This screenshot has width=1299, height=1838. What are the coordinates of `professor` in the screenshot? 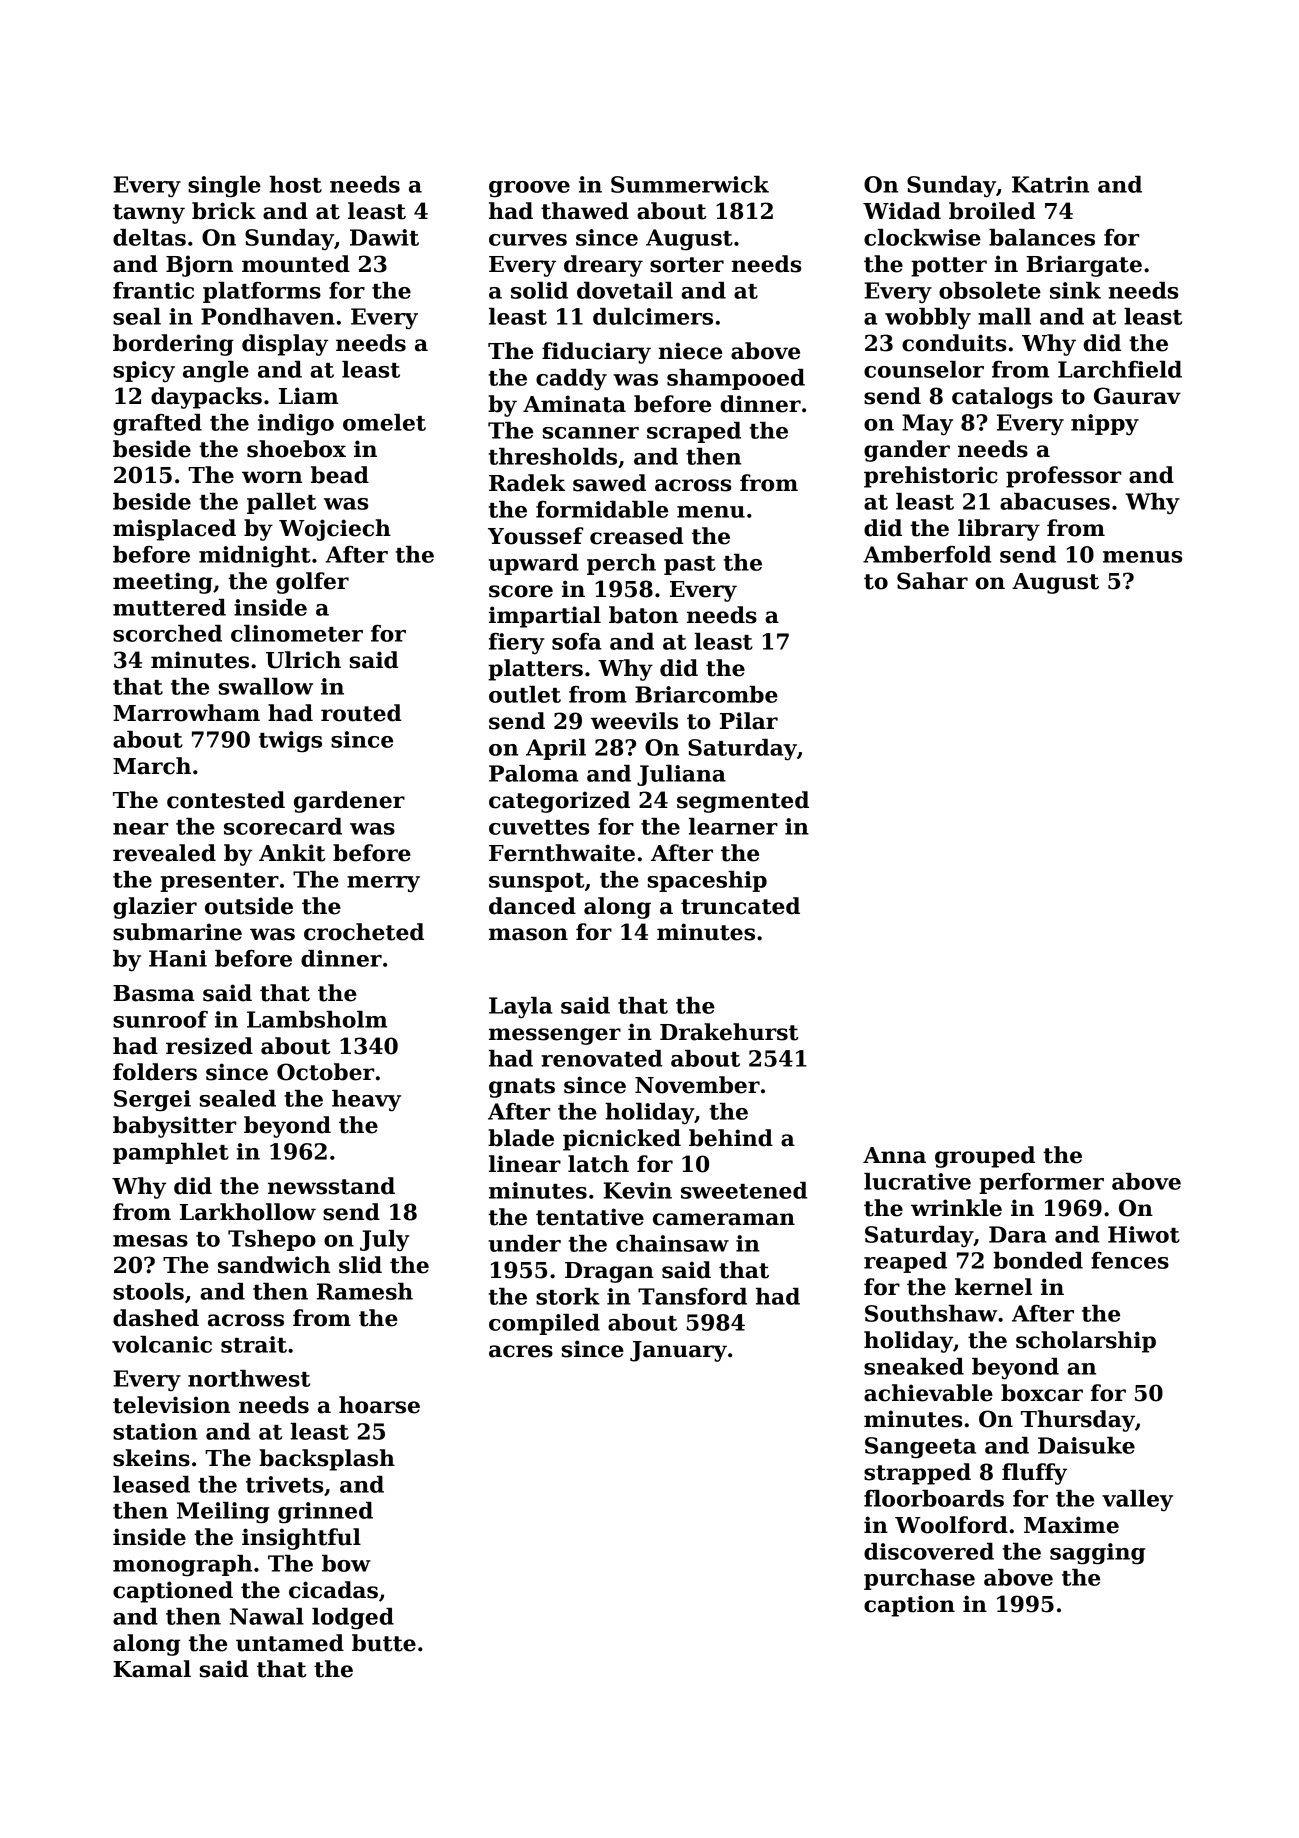 It's located at (1063, 477).
